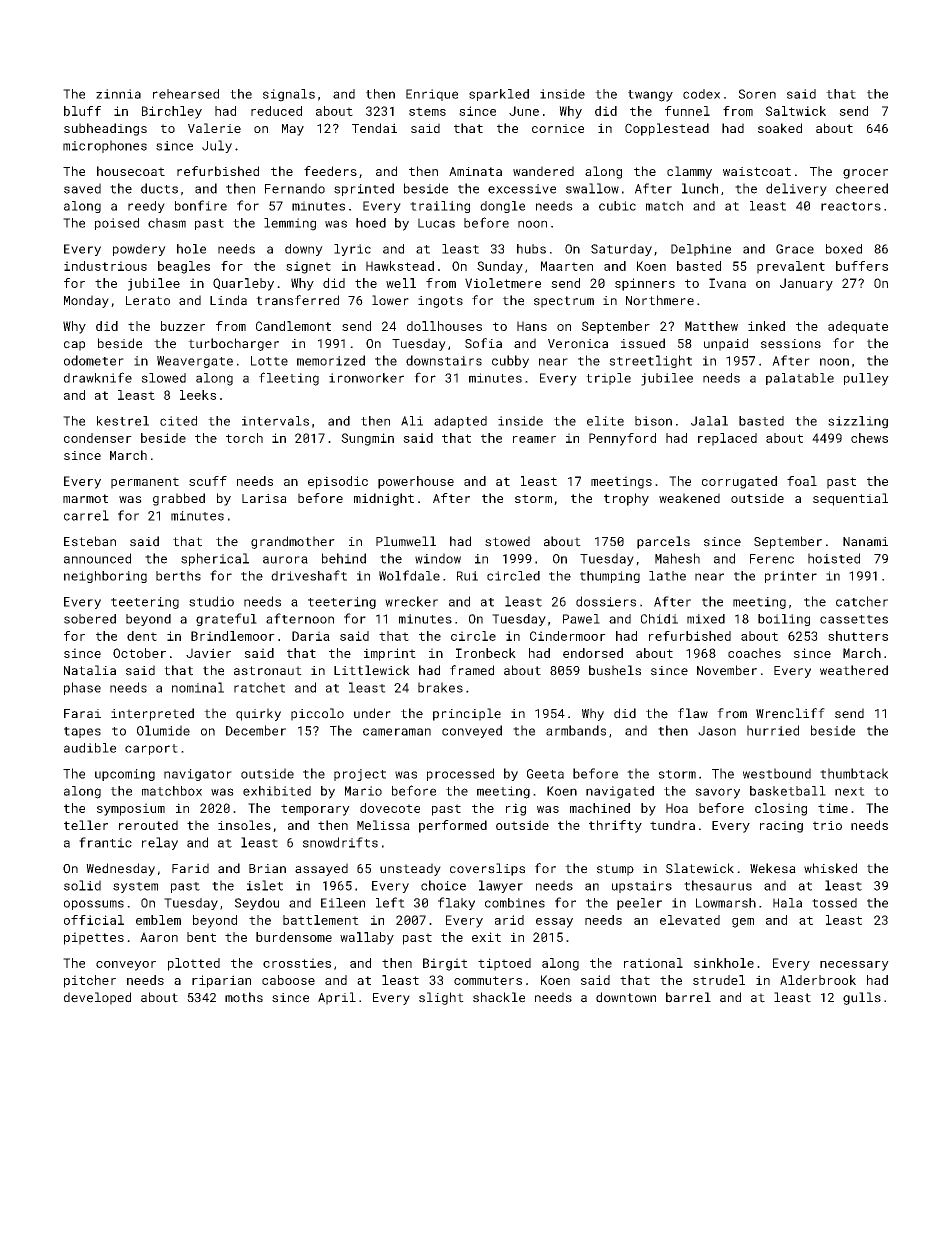 This page has height=1233, width=952. What do you see at coordinates (98, 438) in the page?
I see `condenser` at bounding box center [98, 438].
